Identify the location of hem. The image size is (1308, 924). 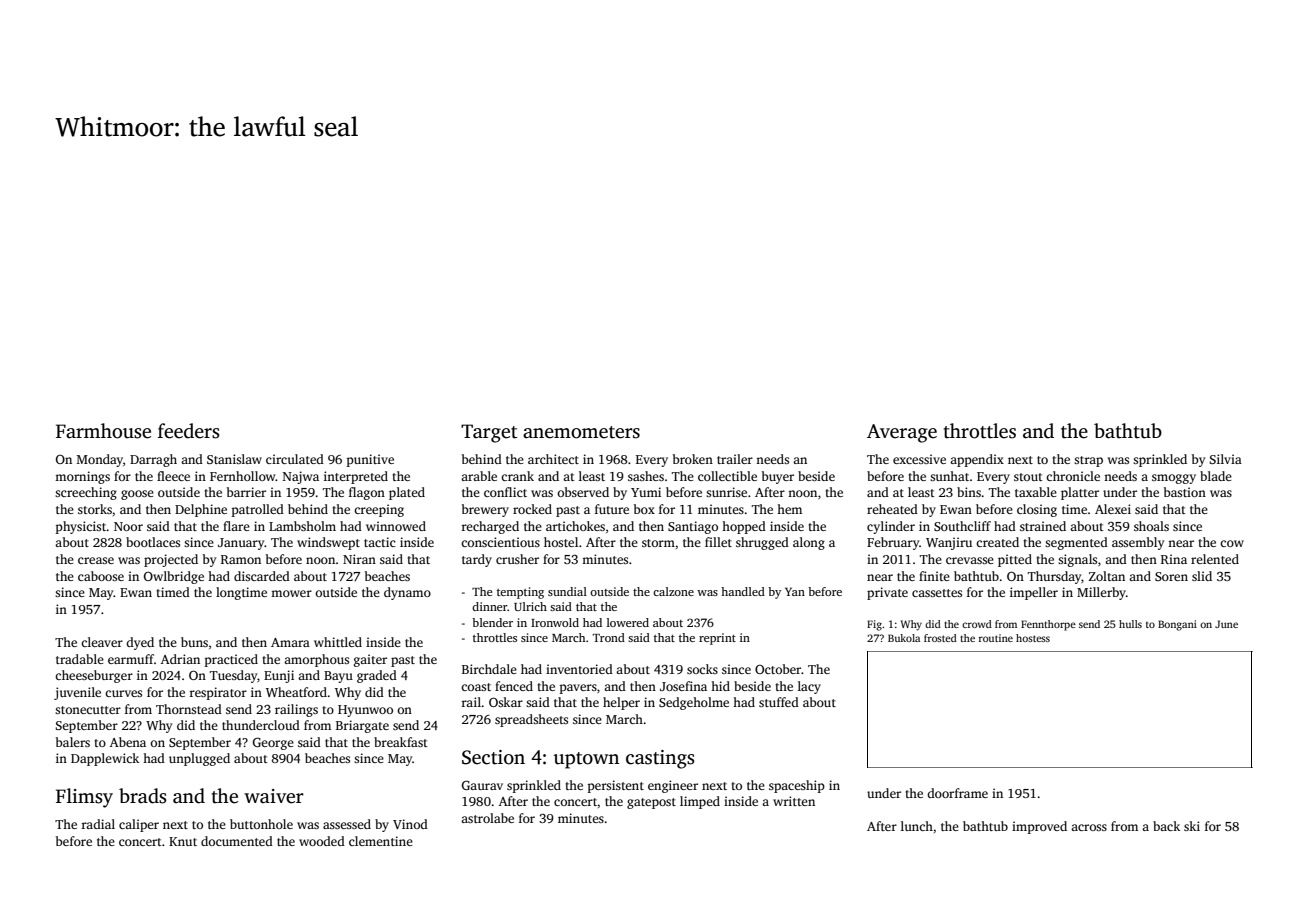
(789, 509).
